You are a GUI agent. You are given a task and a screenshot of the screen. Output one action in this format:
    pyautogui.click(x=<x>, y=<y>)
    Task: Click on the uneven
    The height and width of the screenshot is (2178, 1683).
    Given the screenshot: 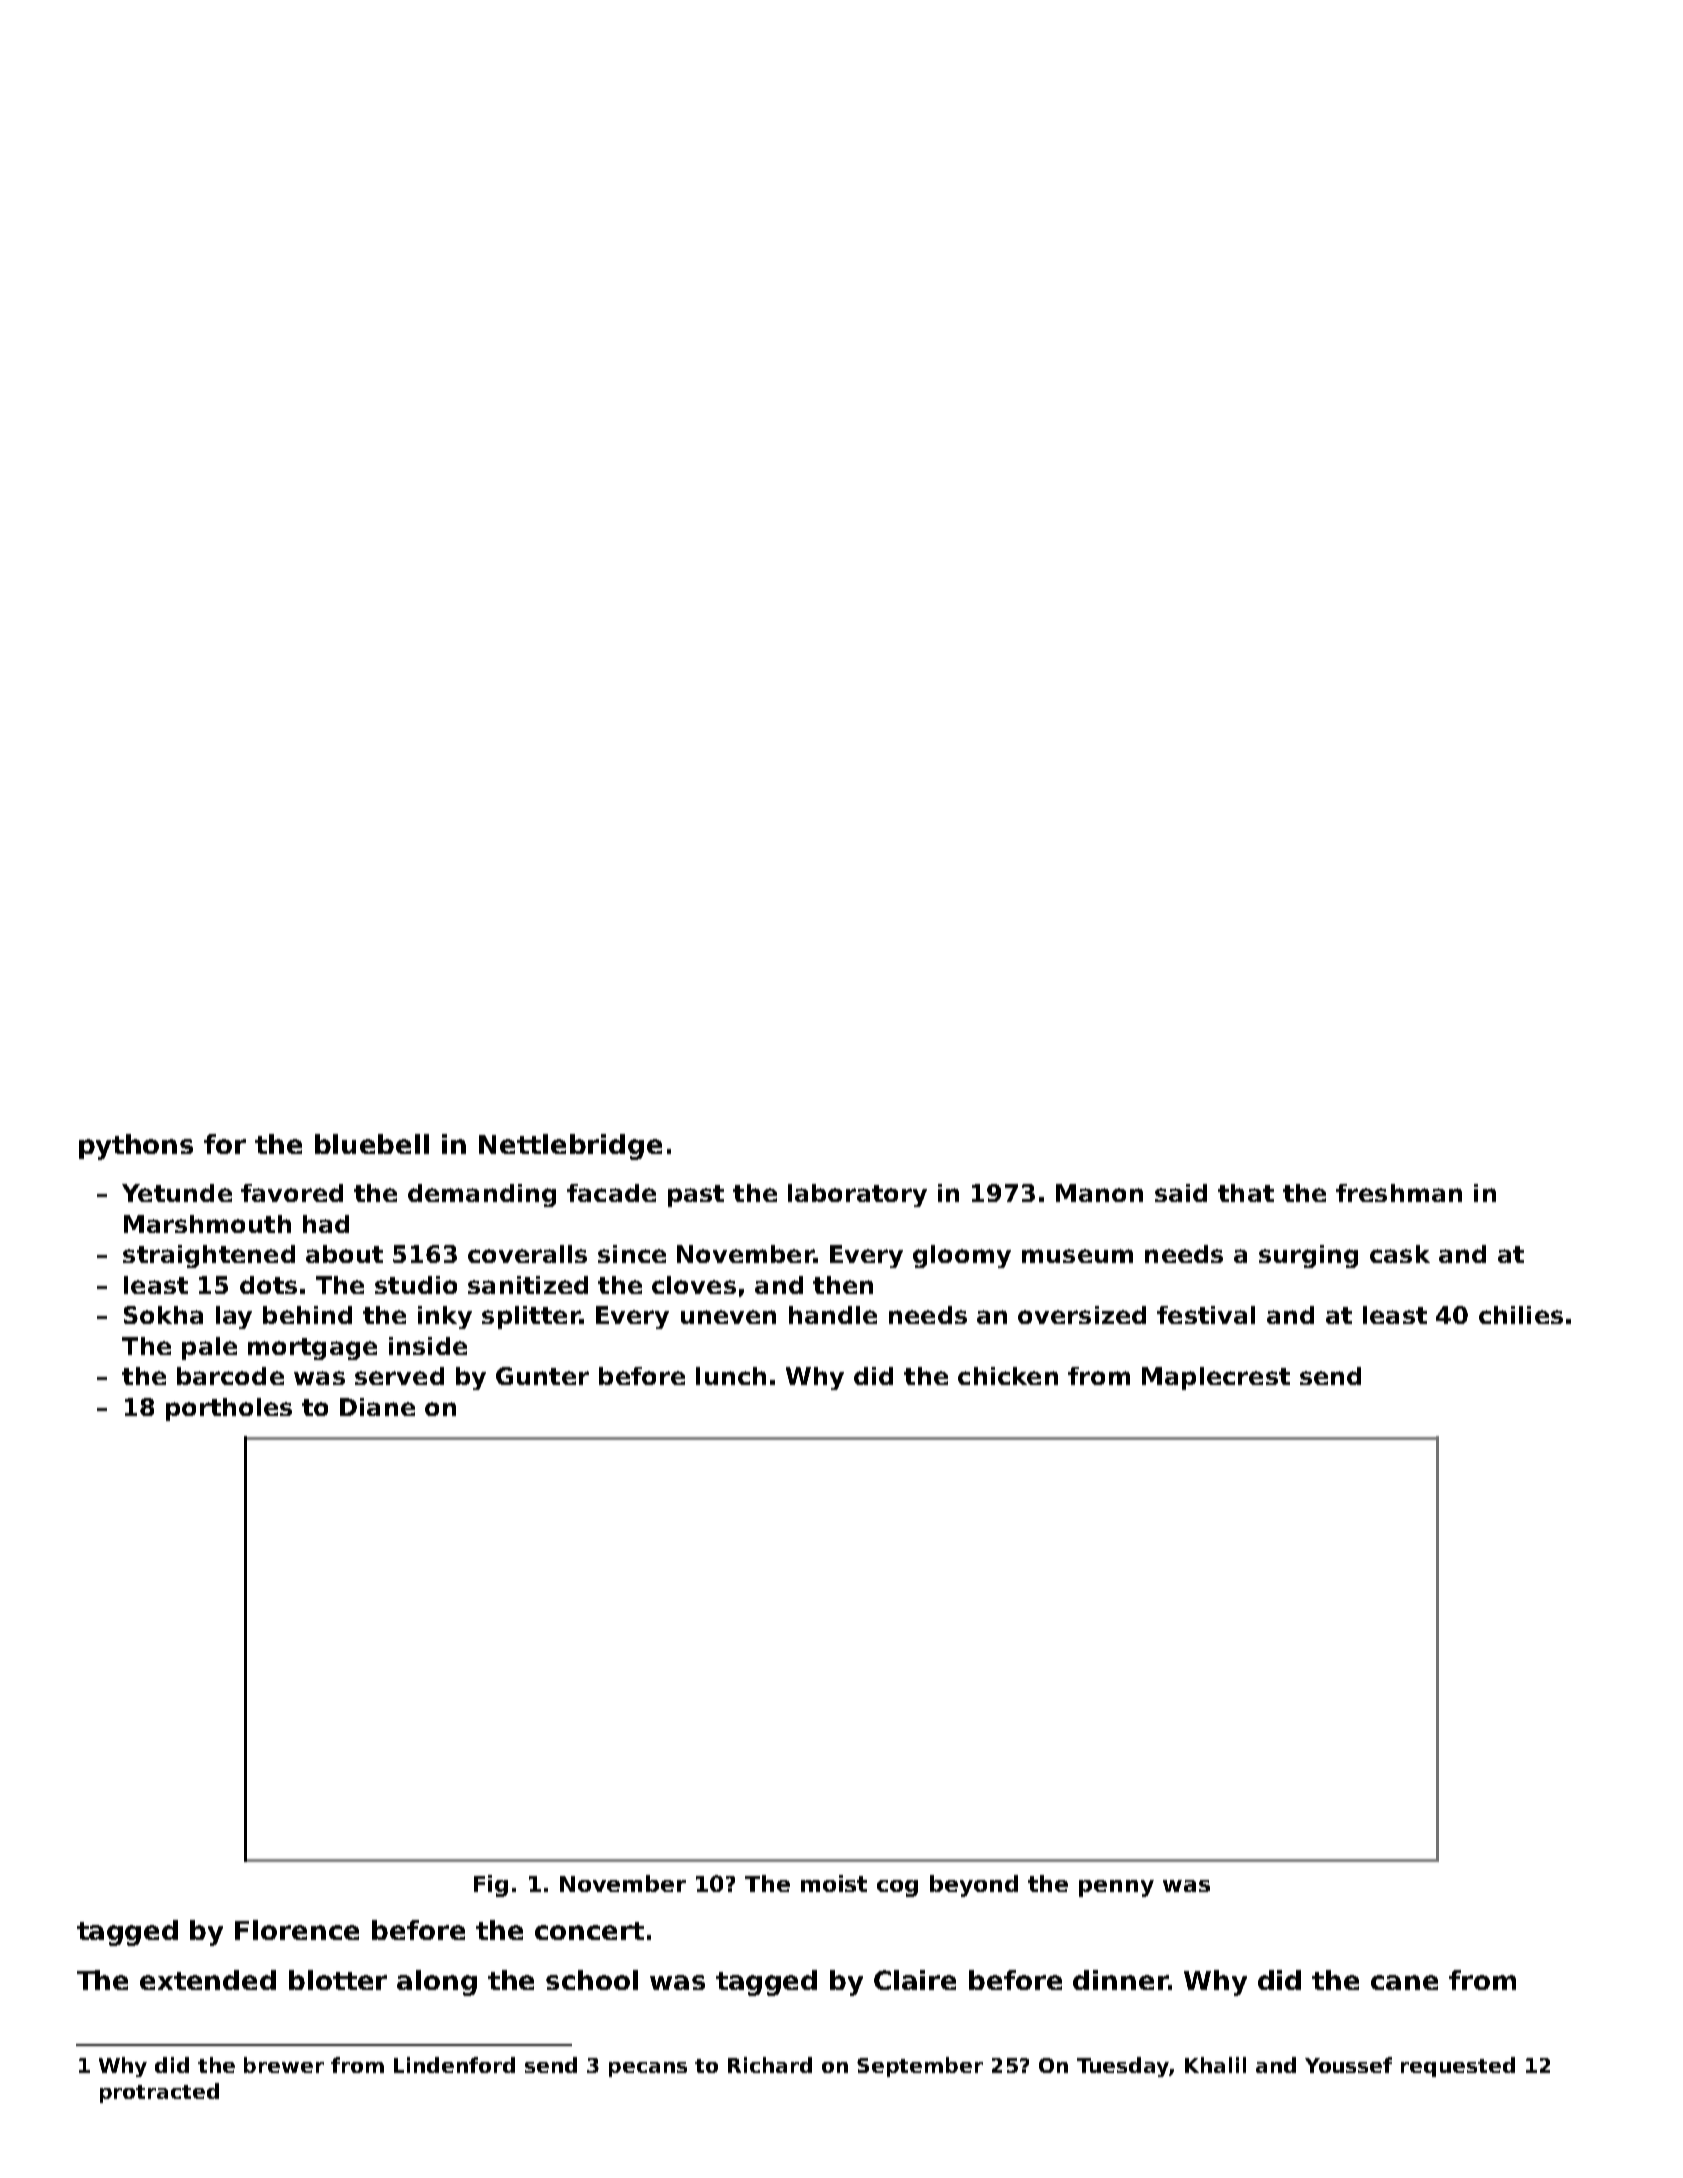 What is the action you would take?
    pyautogui.click(x=728, y=1317)
